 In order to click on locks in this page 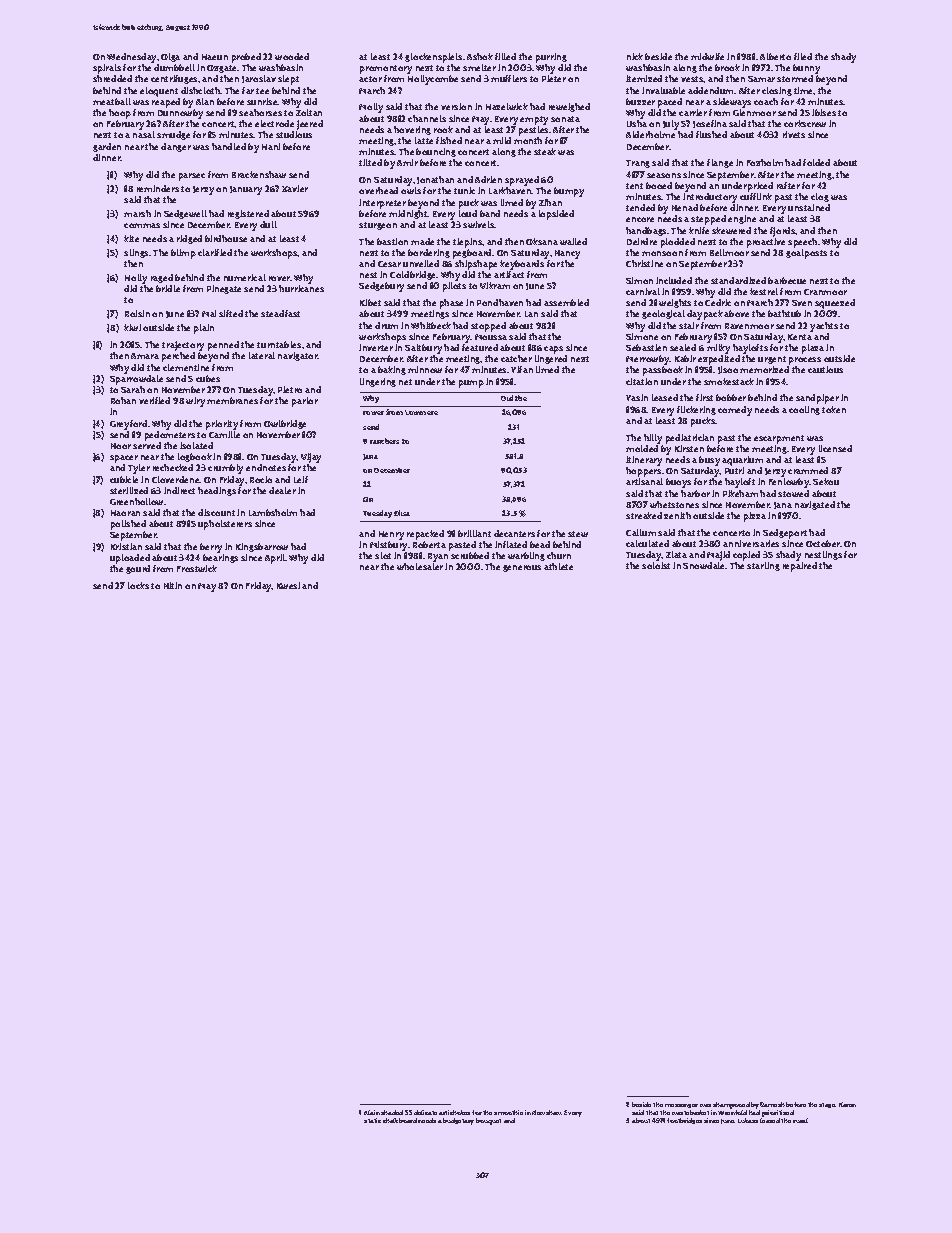, I will do `click(138, 585)`.
